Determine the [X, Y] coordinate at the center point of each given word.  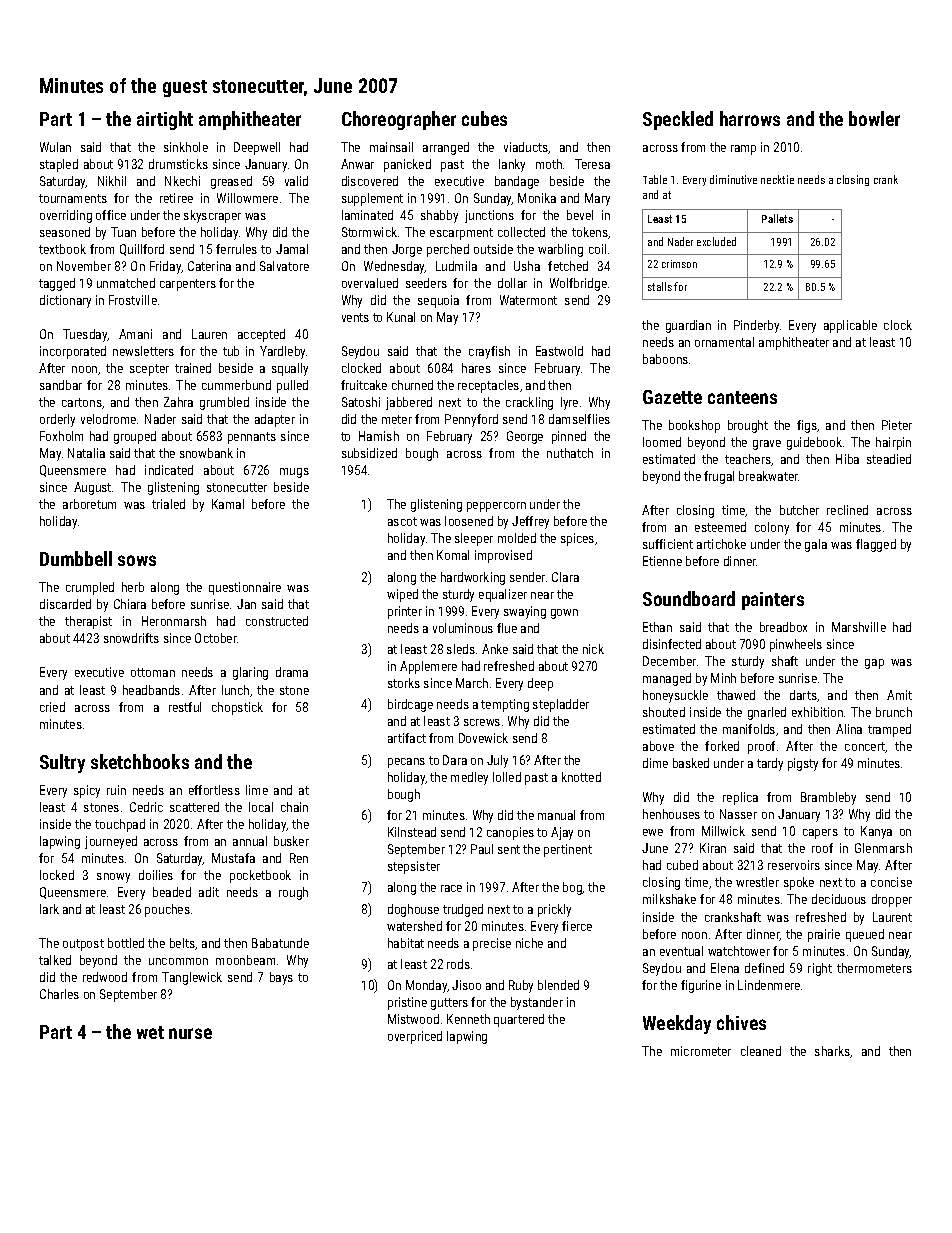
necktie [777, 179]
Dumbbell [76, 558]
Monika [537, 198]
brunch [894, 712]
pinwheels [796, 645]
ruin [116, 790]
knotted [581, 777]
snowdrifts [131, 638]
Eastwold [559, 351]
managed [667, 679]
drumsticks [178, 164]
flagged [876, 545]
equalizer [503, 595]
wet [150, 1032]
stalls [660, 286]
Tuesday [85, 335]
